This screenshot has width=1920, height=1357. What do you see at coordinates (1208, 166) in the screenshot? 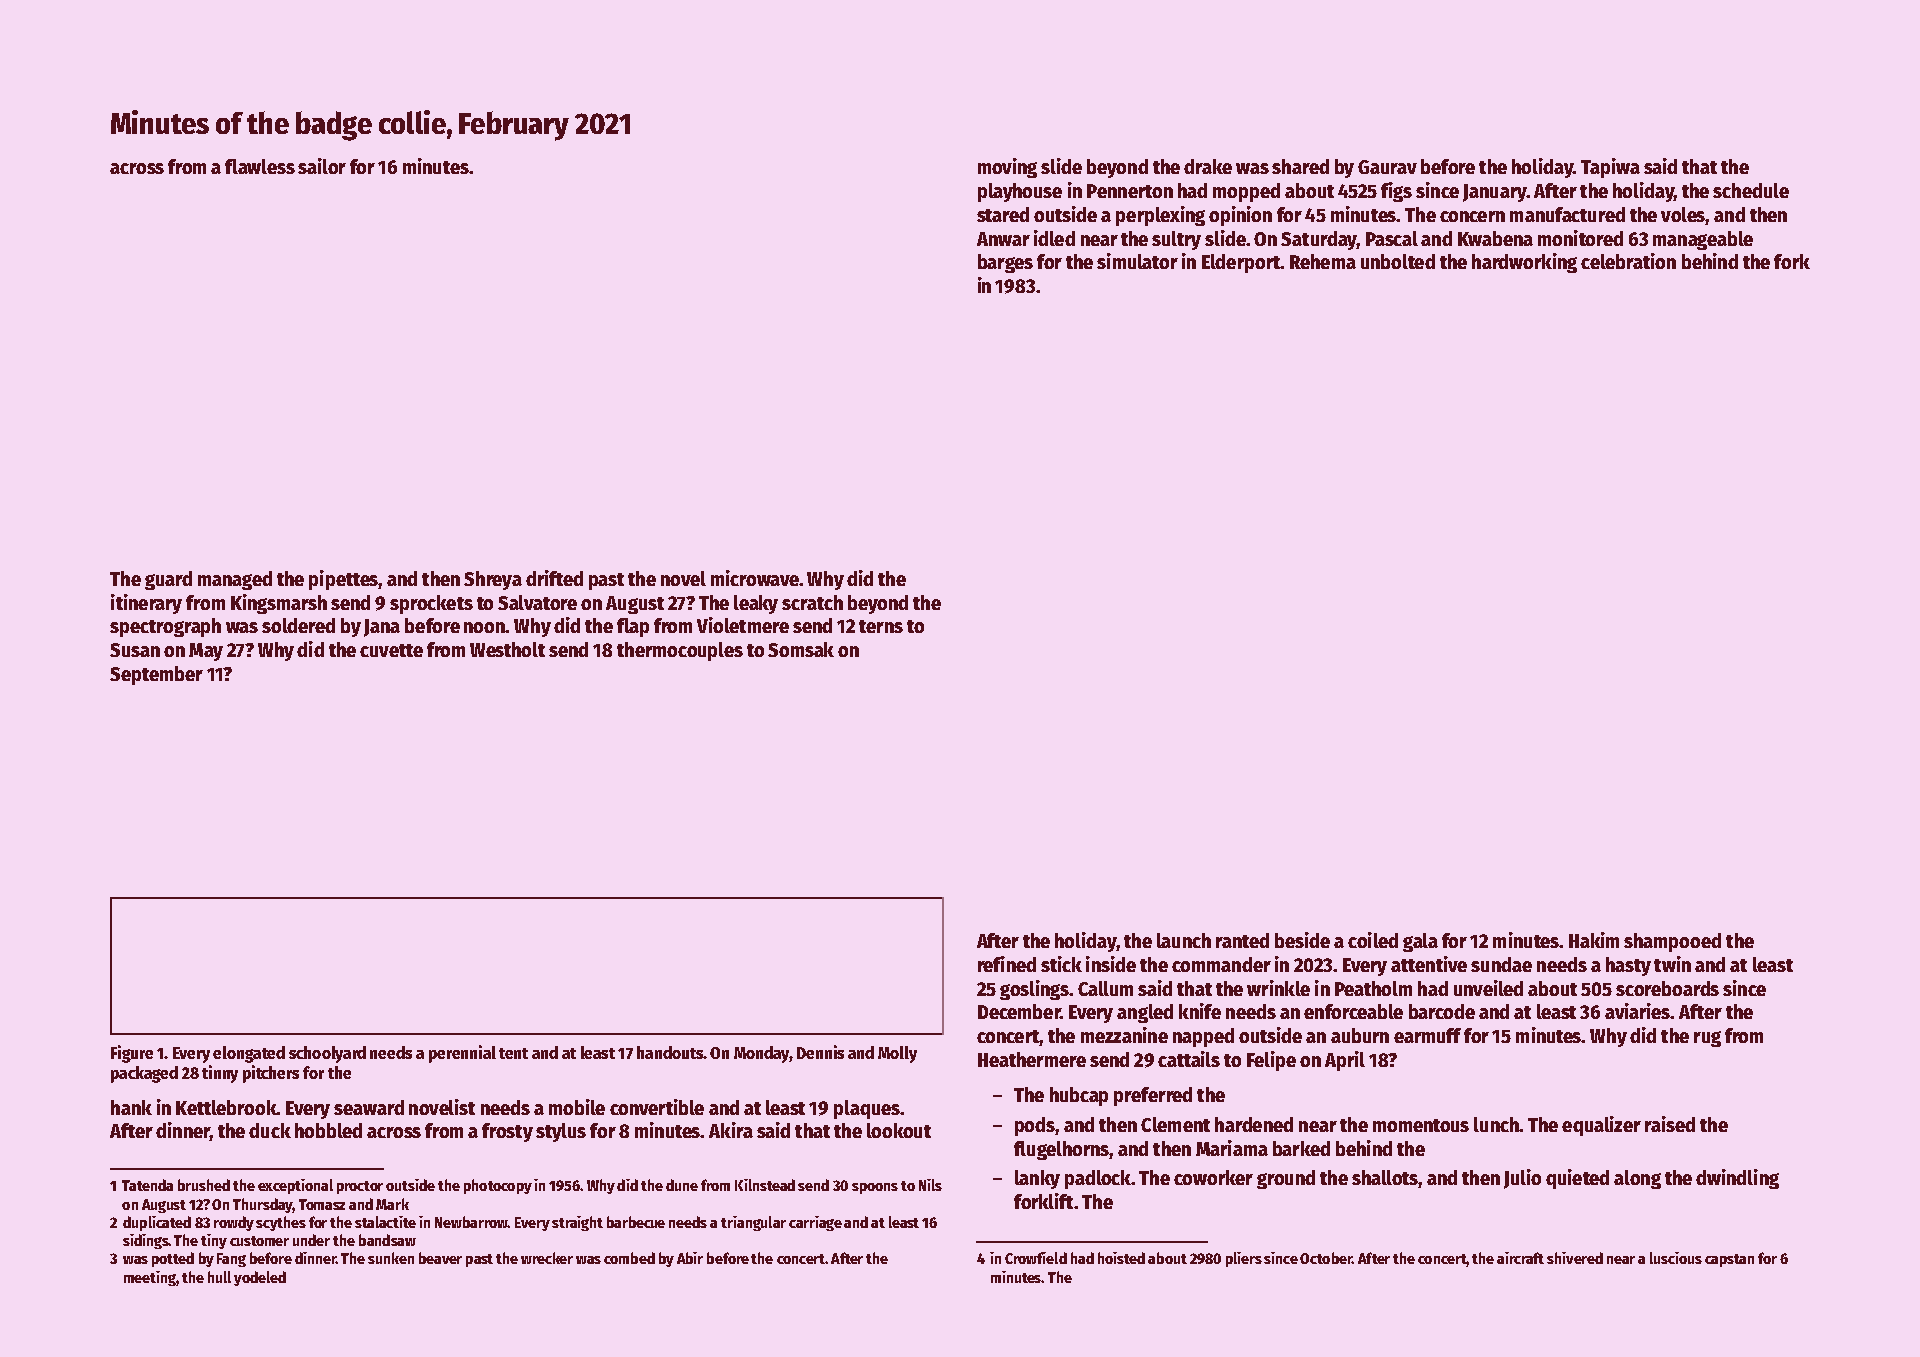
I see `drake` at bounding box center [1208, 166].
